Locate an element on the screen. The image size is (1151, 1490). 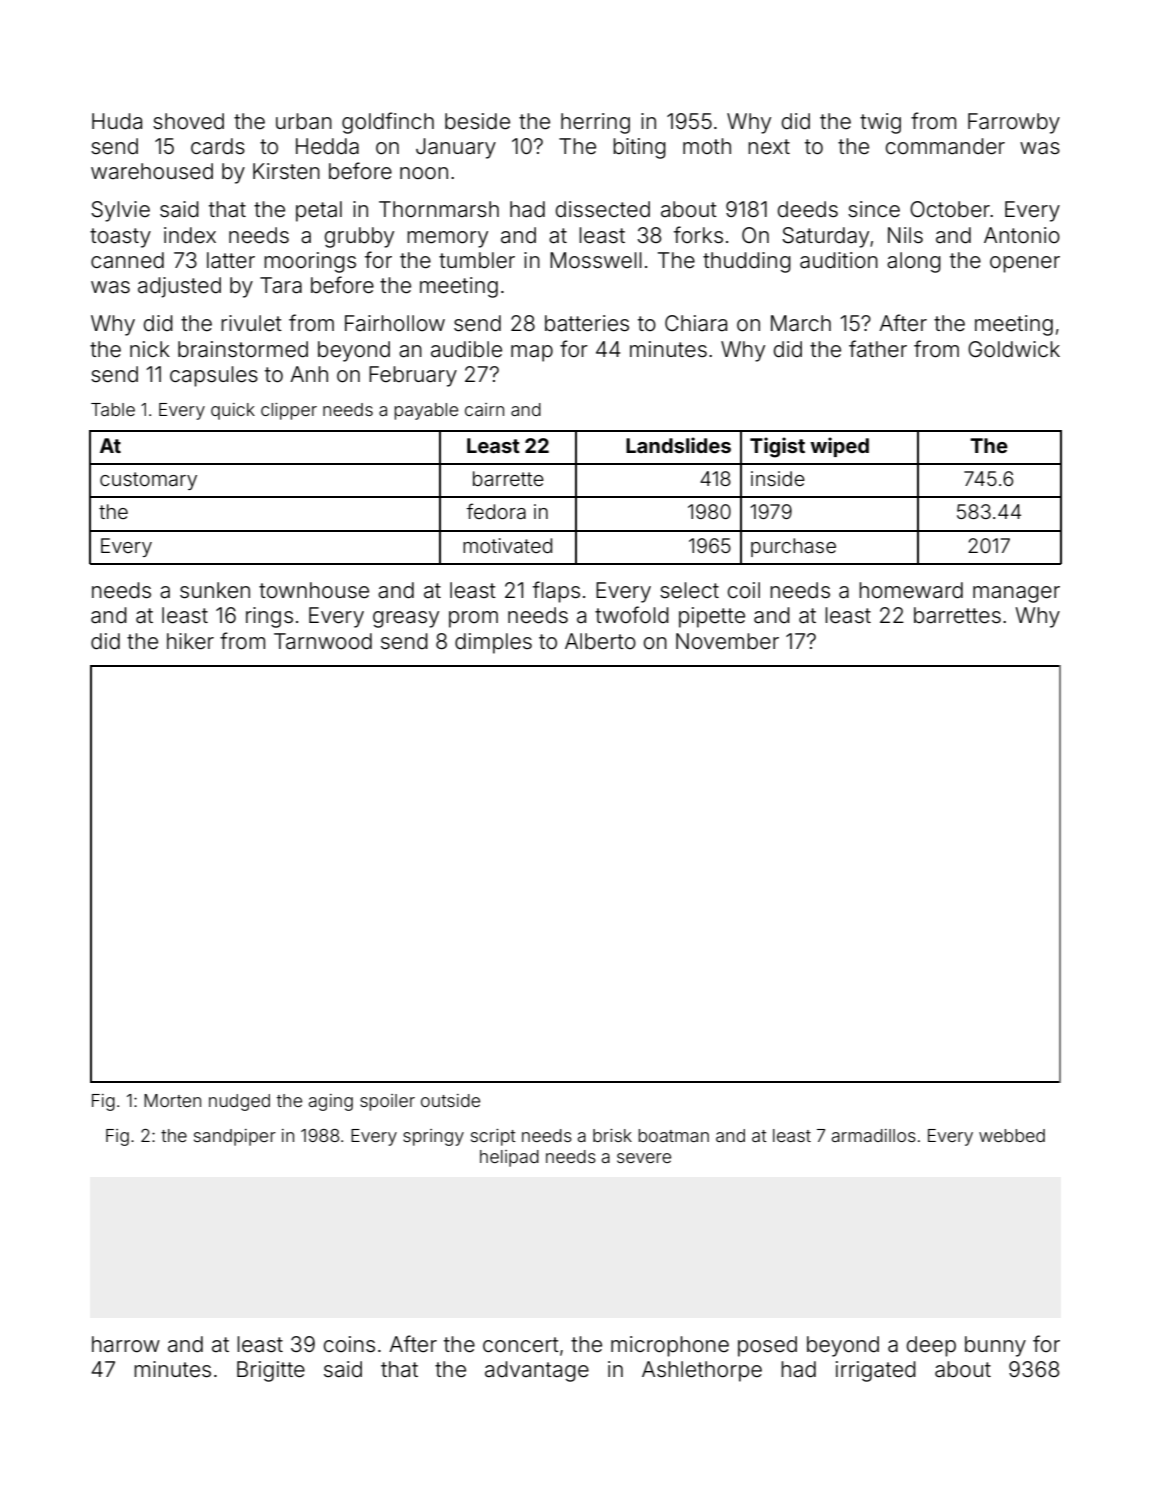
Goldwick is located at coordinates (1014, 349).
